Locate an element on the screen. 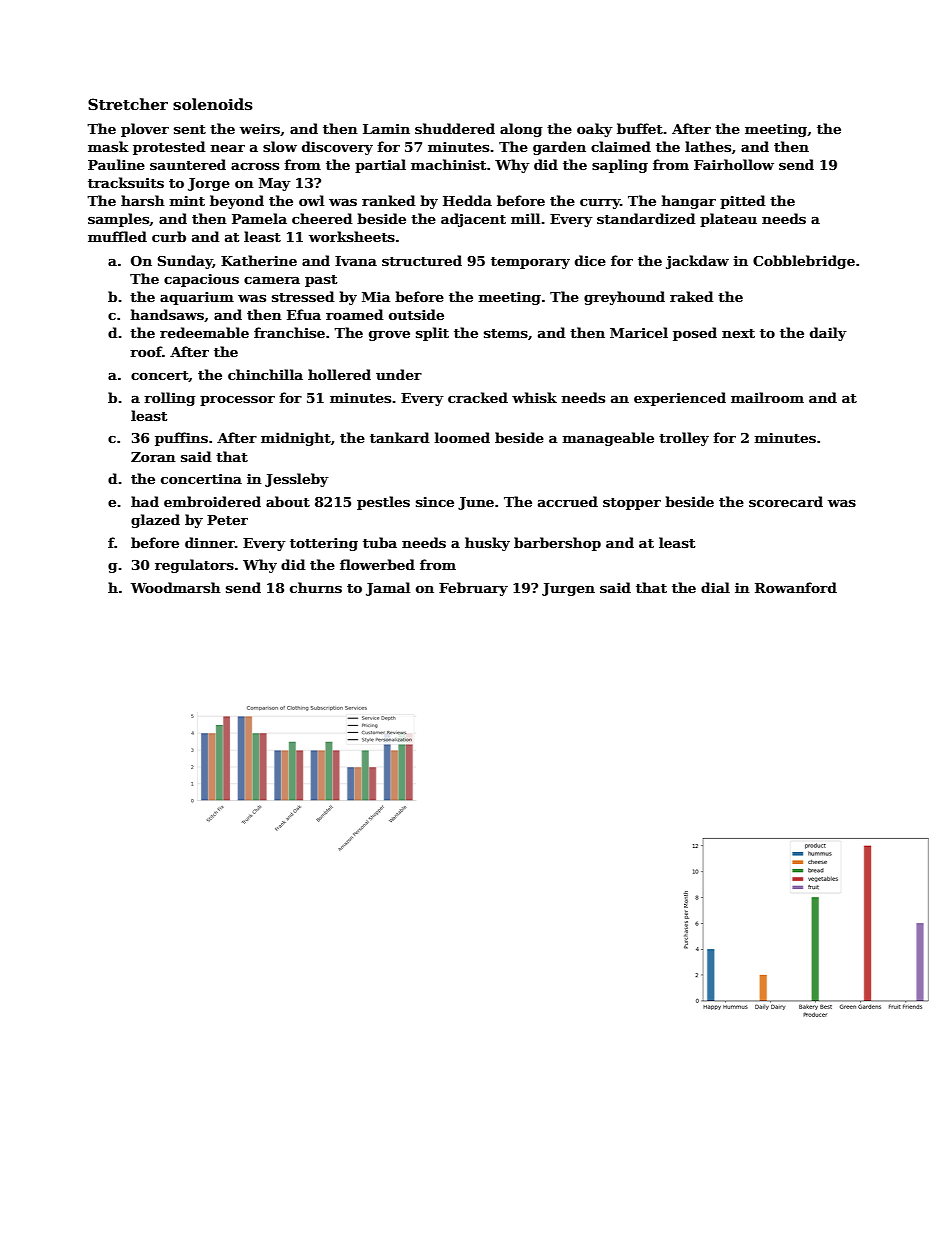  loomed is located at coordinates (462, 437).
